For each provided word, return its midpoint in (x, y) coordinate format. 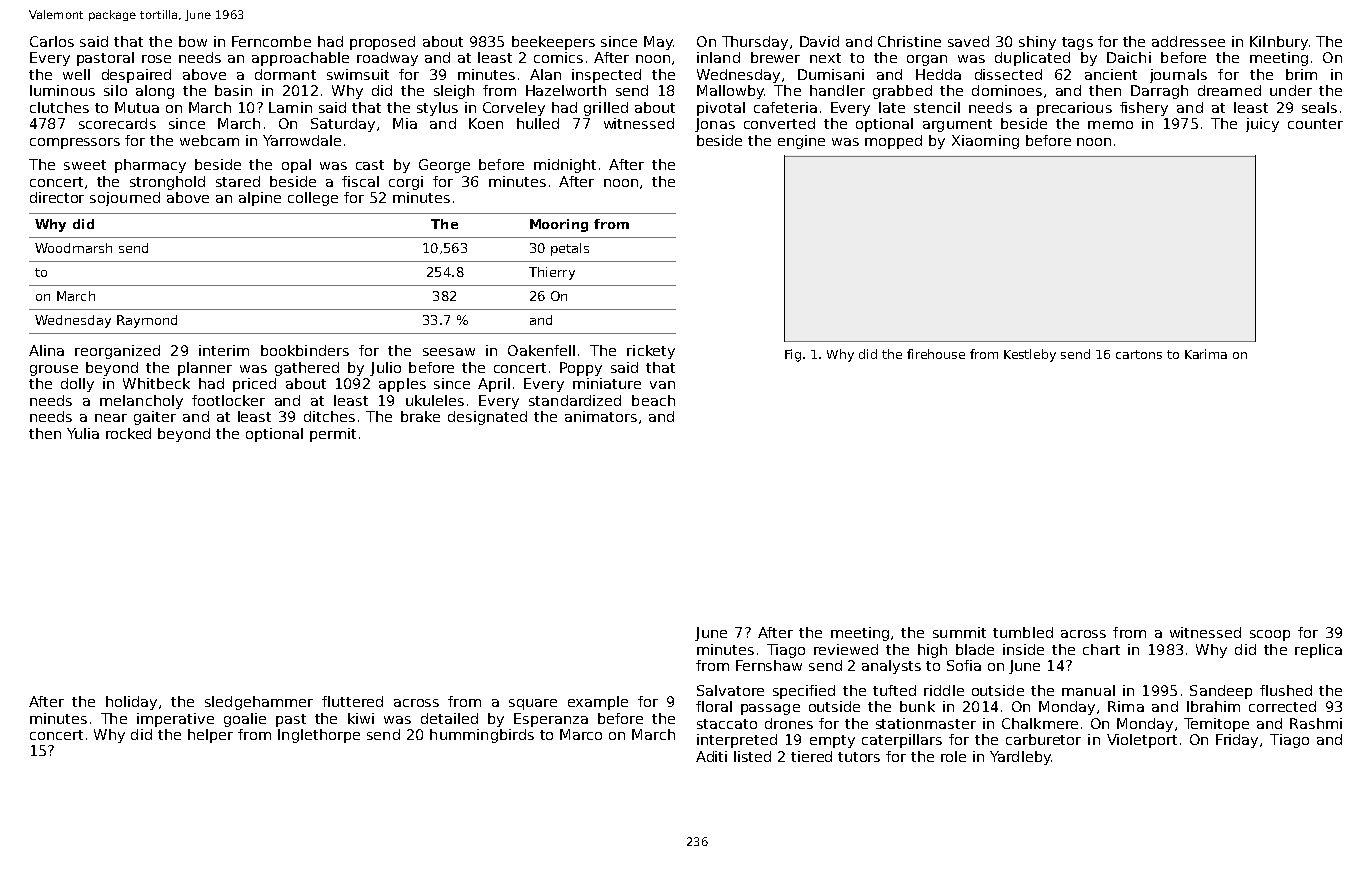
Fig (793, 355)
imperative (175, 720)
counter (1315, 124)
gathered (307, 369)
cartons (1139, 354)
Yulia (83, 433)
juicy (1262, 125)
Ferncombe (271, 41)
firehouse (936, 354)
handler (837, 90)
